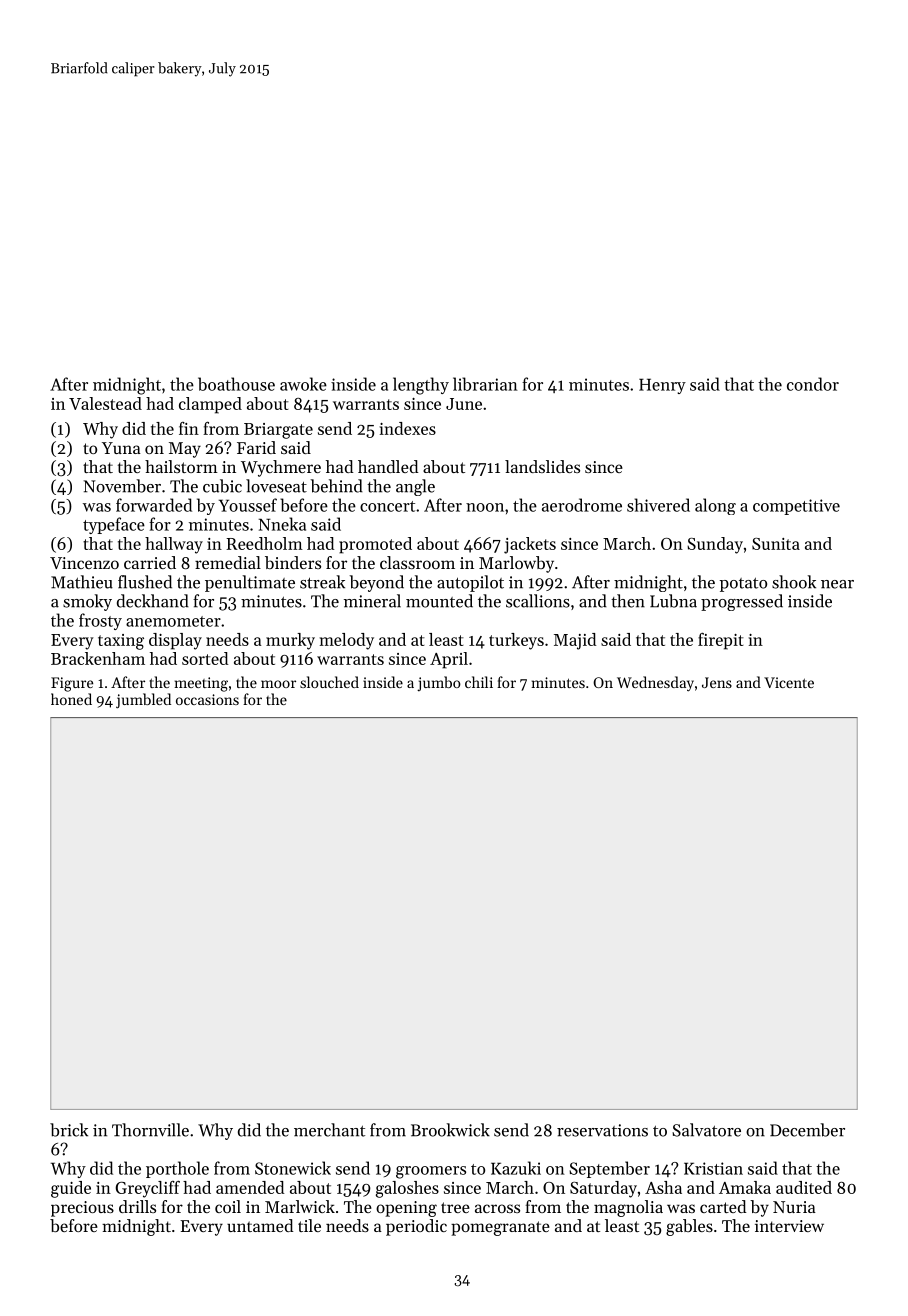  I want to click on precious, so click(82, 1209).
